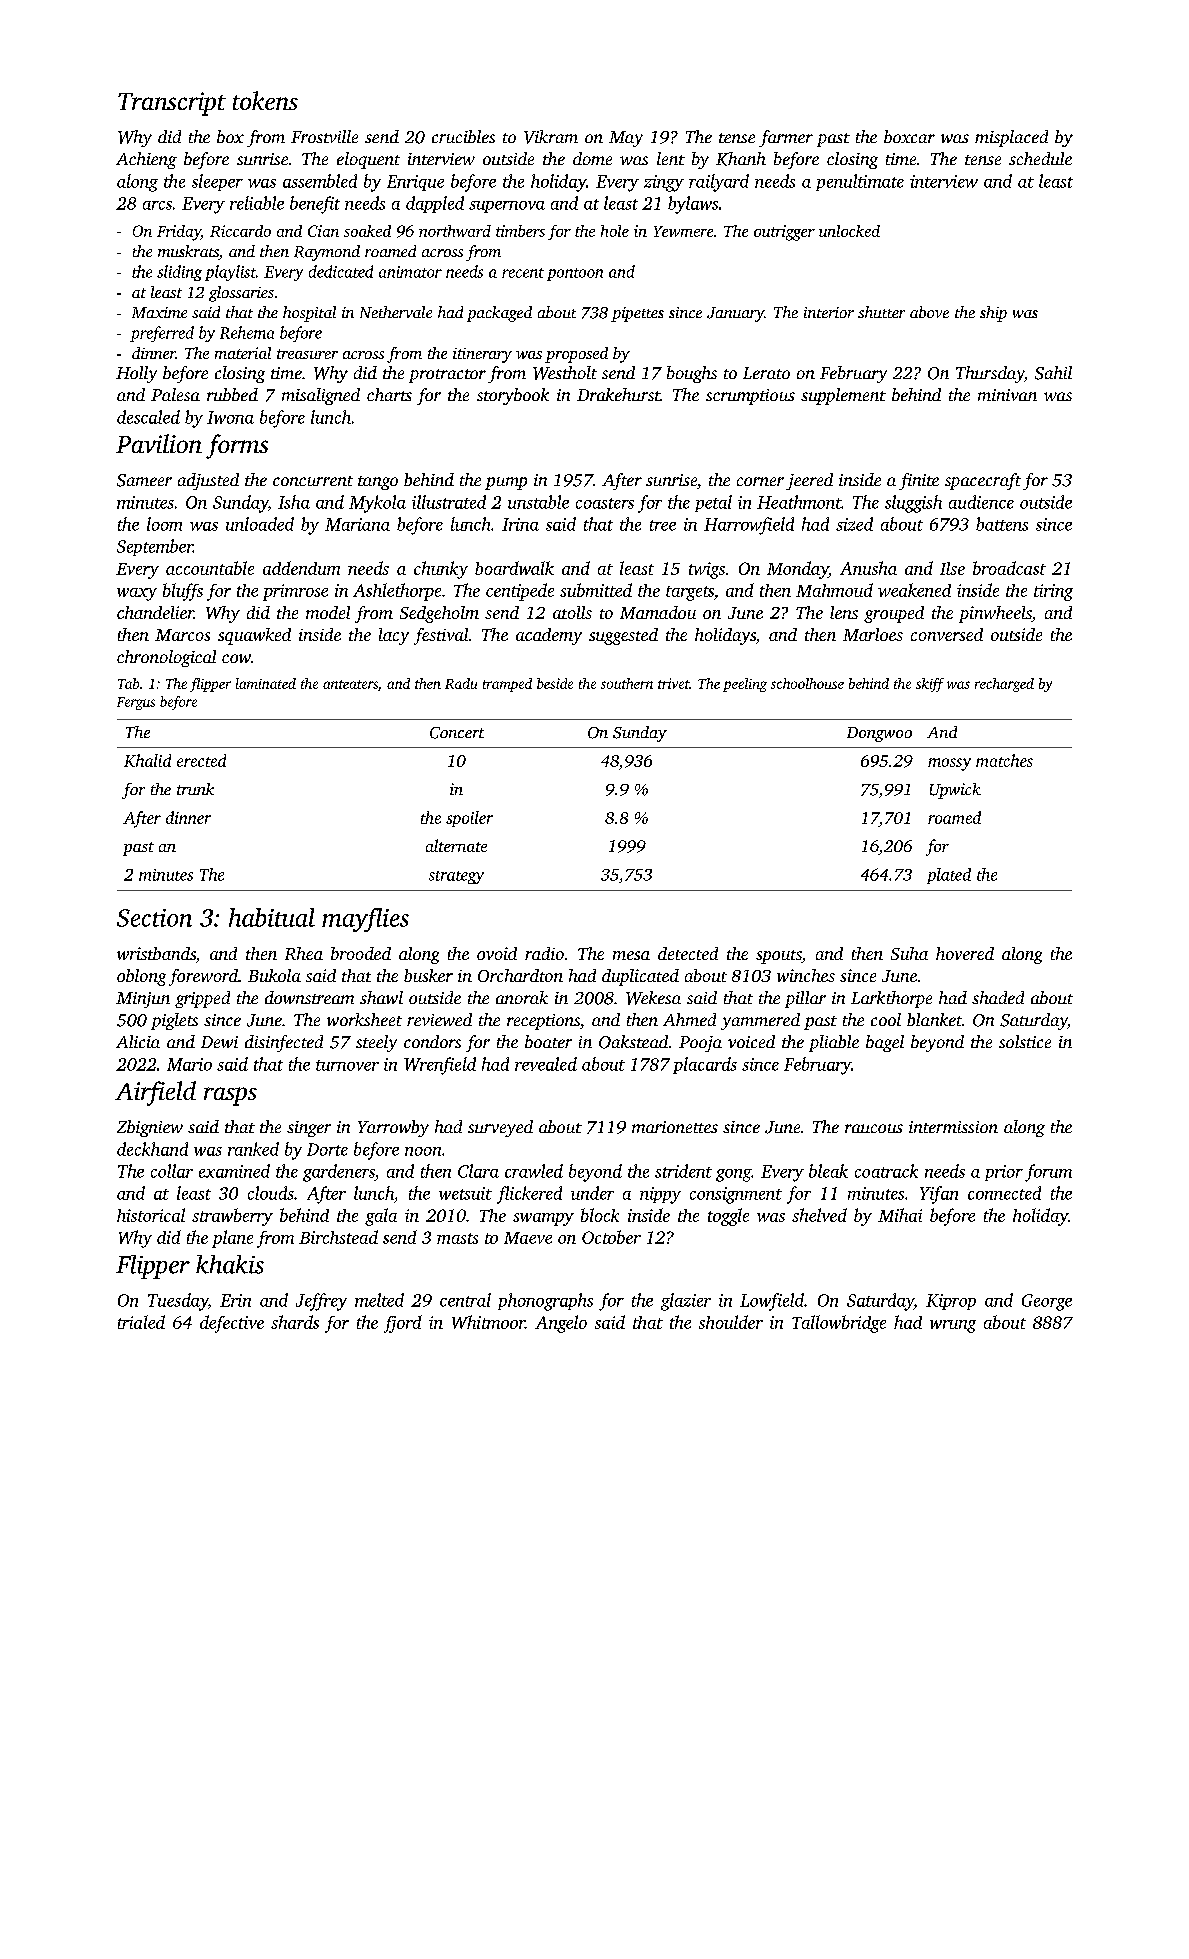 The image size is (1189, 1959). Describe the element at coordinates (295, 1322) in the screenshot. I see `shards` at that location.
